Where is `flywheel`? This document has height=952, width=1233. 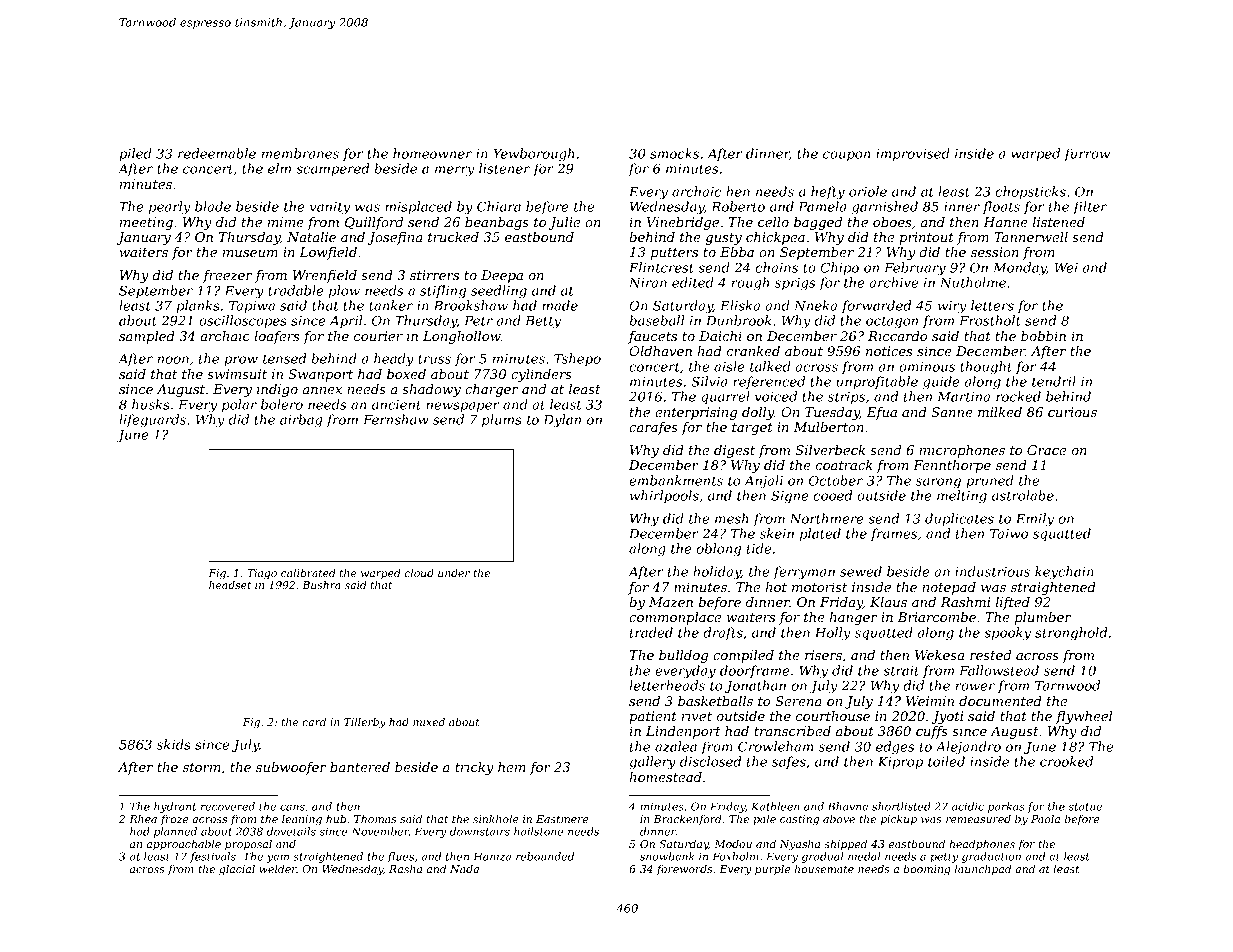
flywheel is located at coordinates (1084, 717).
